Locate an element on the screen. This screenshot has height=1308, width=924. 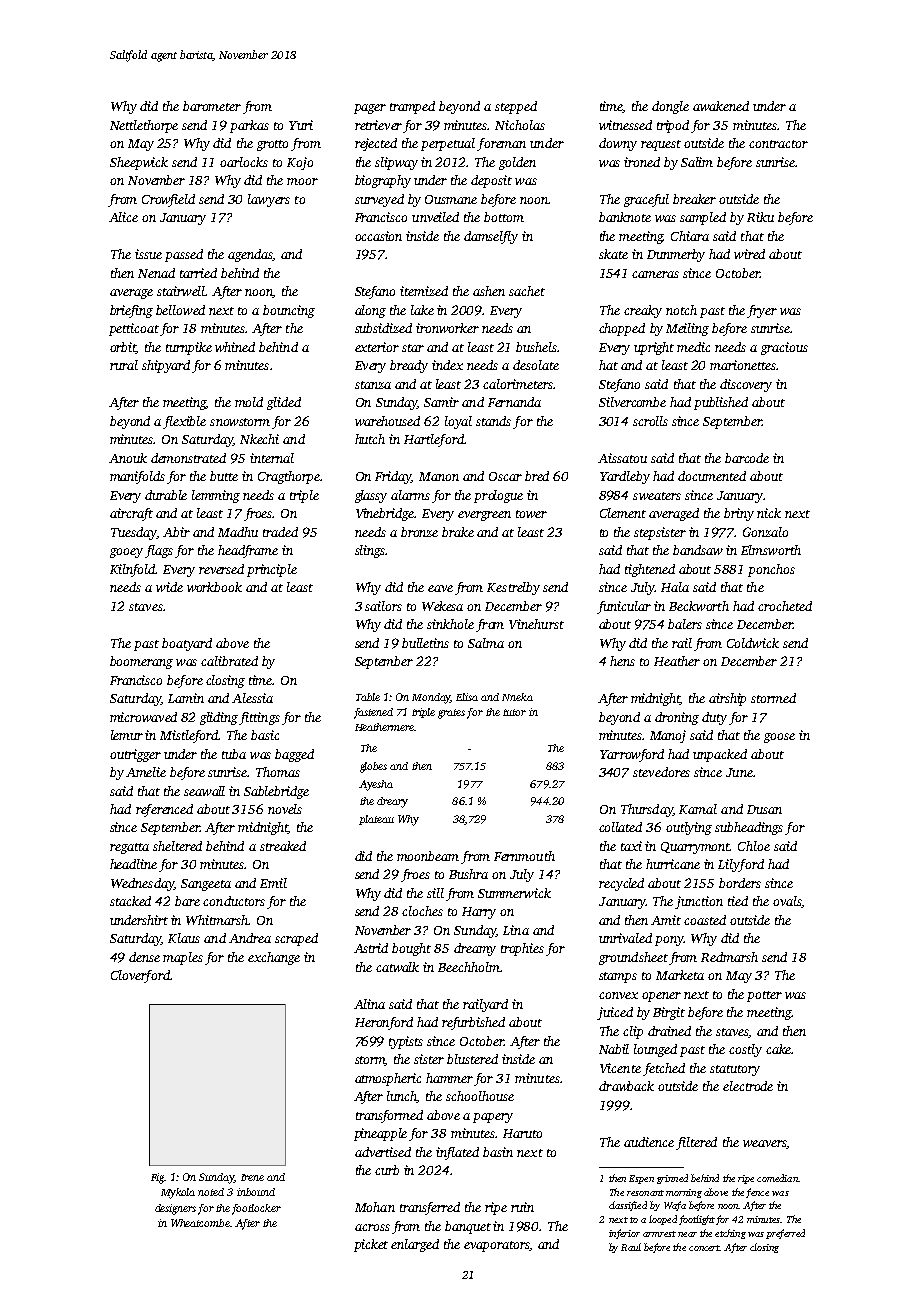
designers is located at coordinates (175, 1209).
